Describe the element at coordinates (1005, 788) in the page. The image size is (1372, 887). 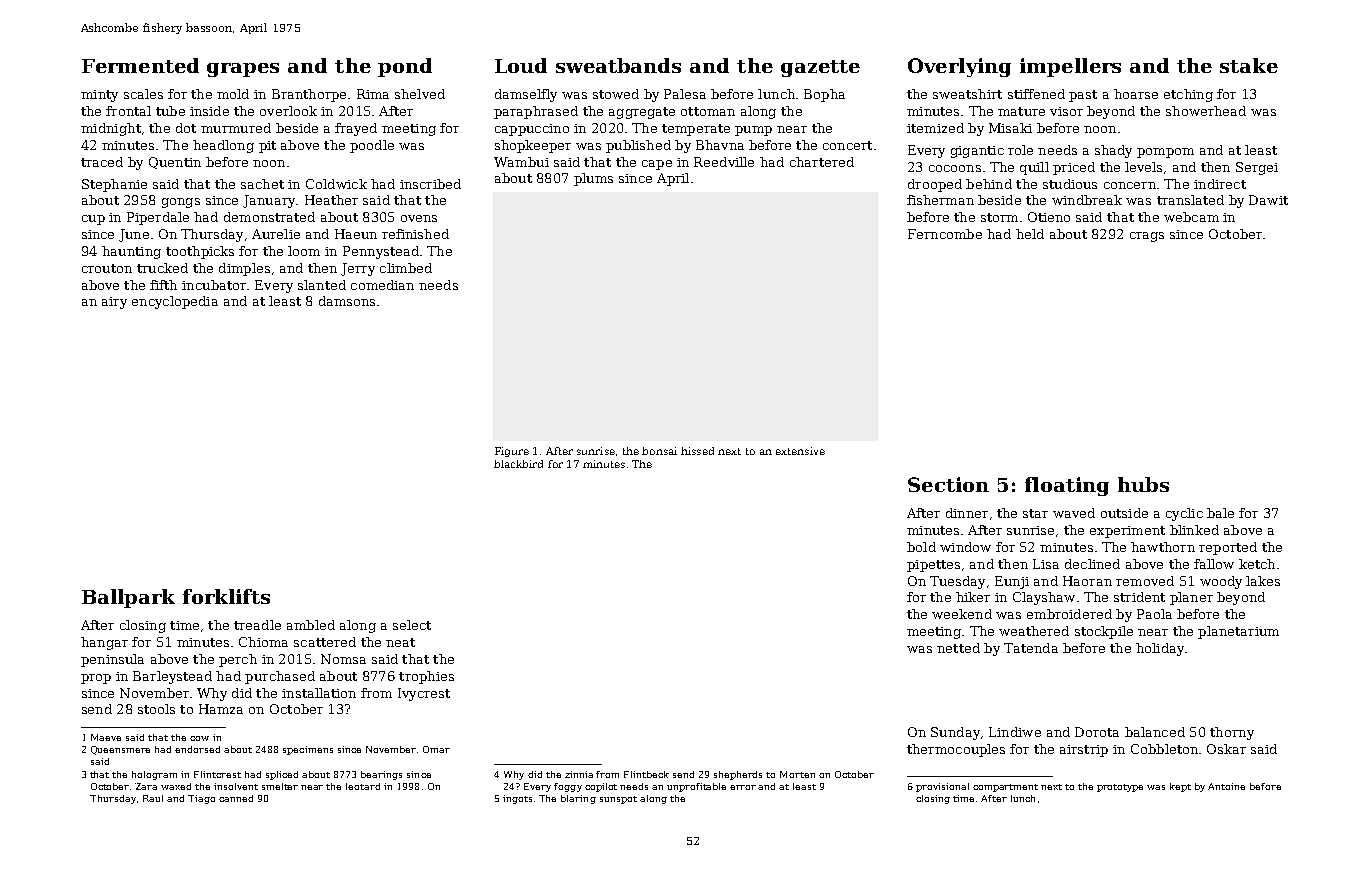
I see `compartment` at that location.
